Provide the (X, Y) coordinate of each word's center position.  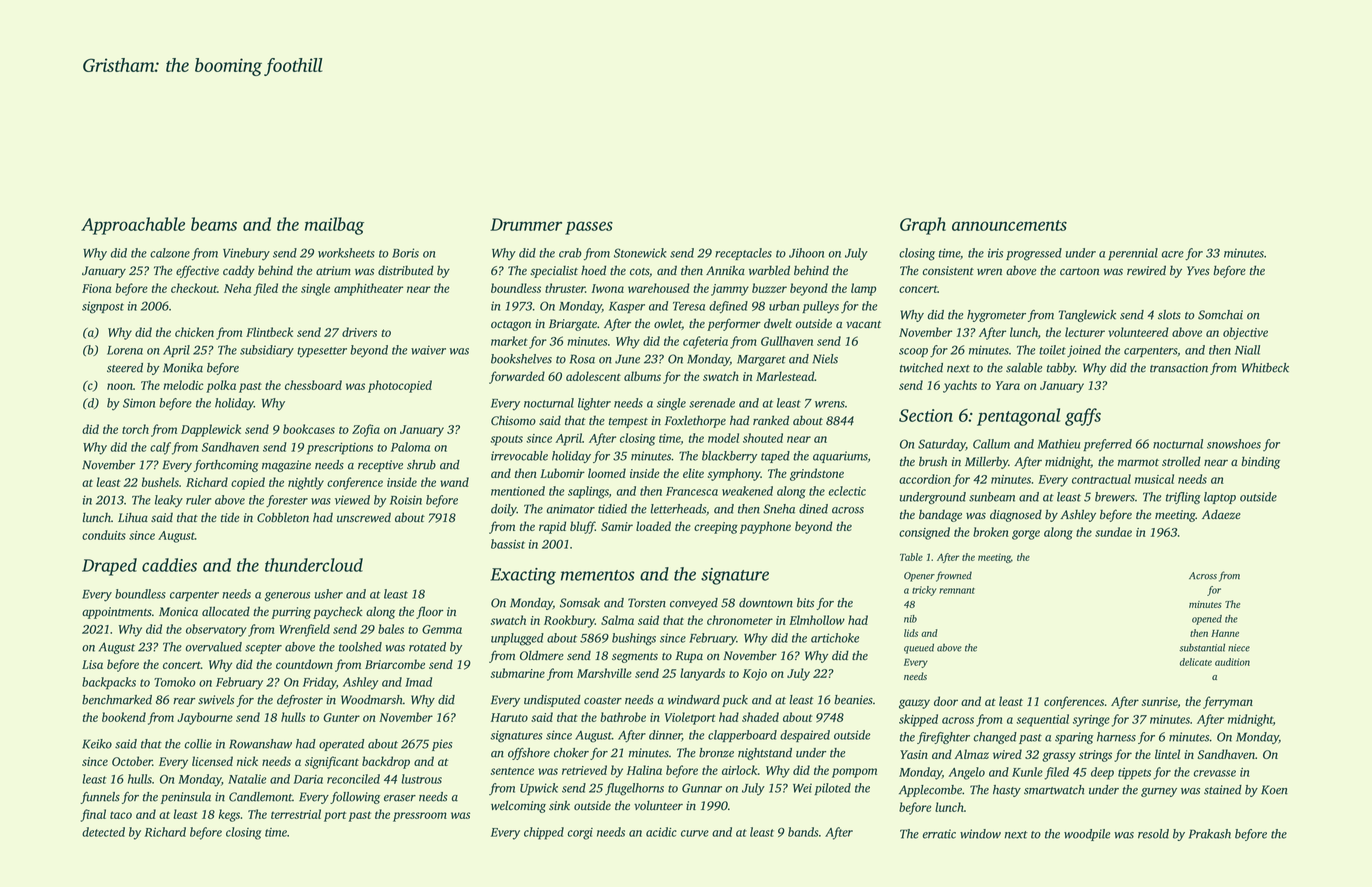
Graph (923, 226)
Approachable (133, 226)
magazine (286, 466)
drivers (359, 332)
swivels (216, 700)
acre (1173, 254)
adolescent (593, 376)
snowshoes (1234, 444)
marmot (1138, 462)
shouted (763, 438)
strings (1095, 756)
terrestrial (296, 814)
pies (442, 745)
